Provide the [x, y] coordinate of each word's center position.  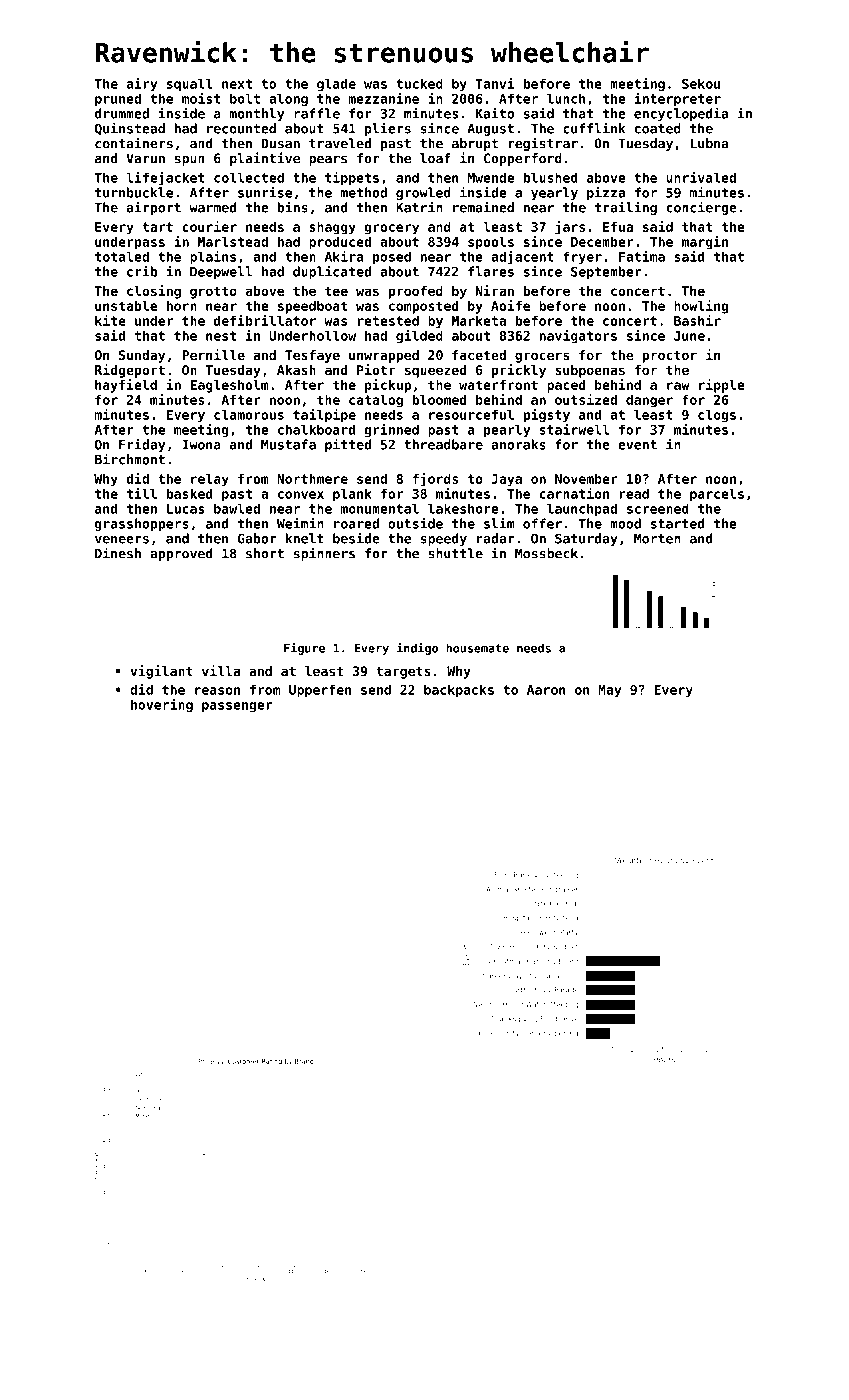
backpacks [459, 691]
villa [221, 670]
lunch [566, 98]
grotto [213, 292]
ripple [722, 386]
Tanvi [495, 83]
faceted [479, 355]
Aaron [546, 690]
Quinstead [130, 128]
